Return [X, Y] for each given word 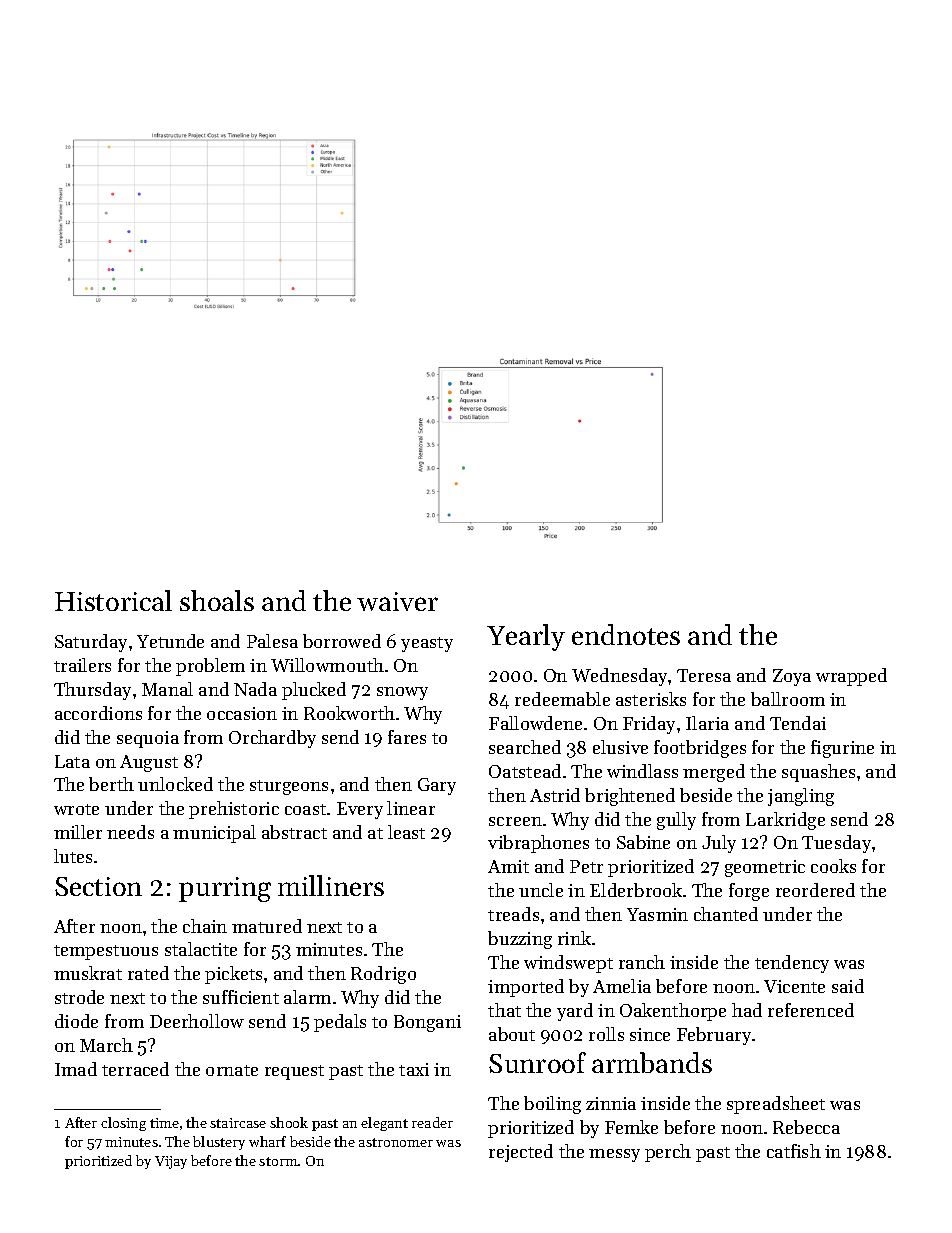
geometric [765, 868]
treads [513, 914]
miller [78, 832]
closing [123, 1124]
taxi [414, 1069]
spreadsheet [776, 1105]
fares [407, 737]
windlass [642, 771]
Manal [167, 689]
